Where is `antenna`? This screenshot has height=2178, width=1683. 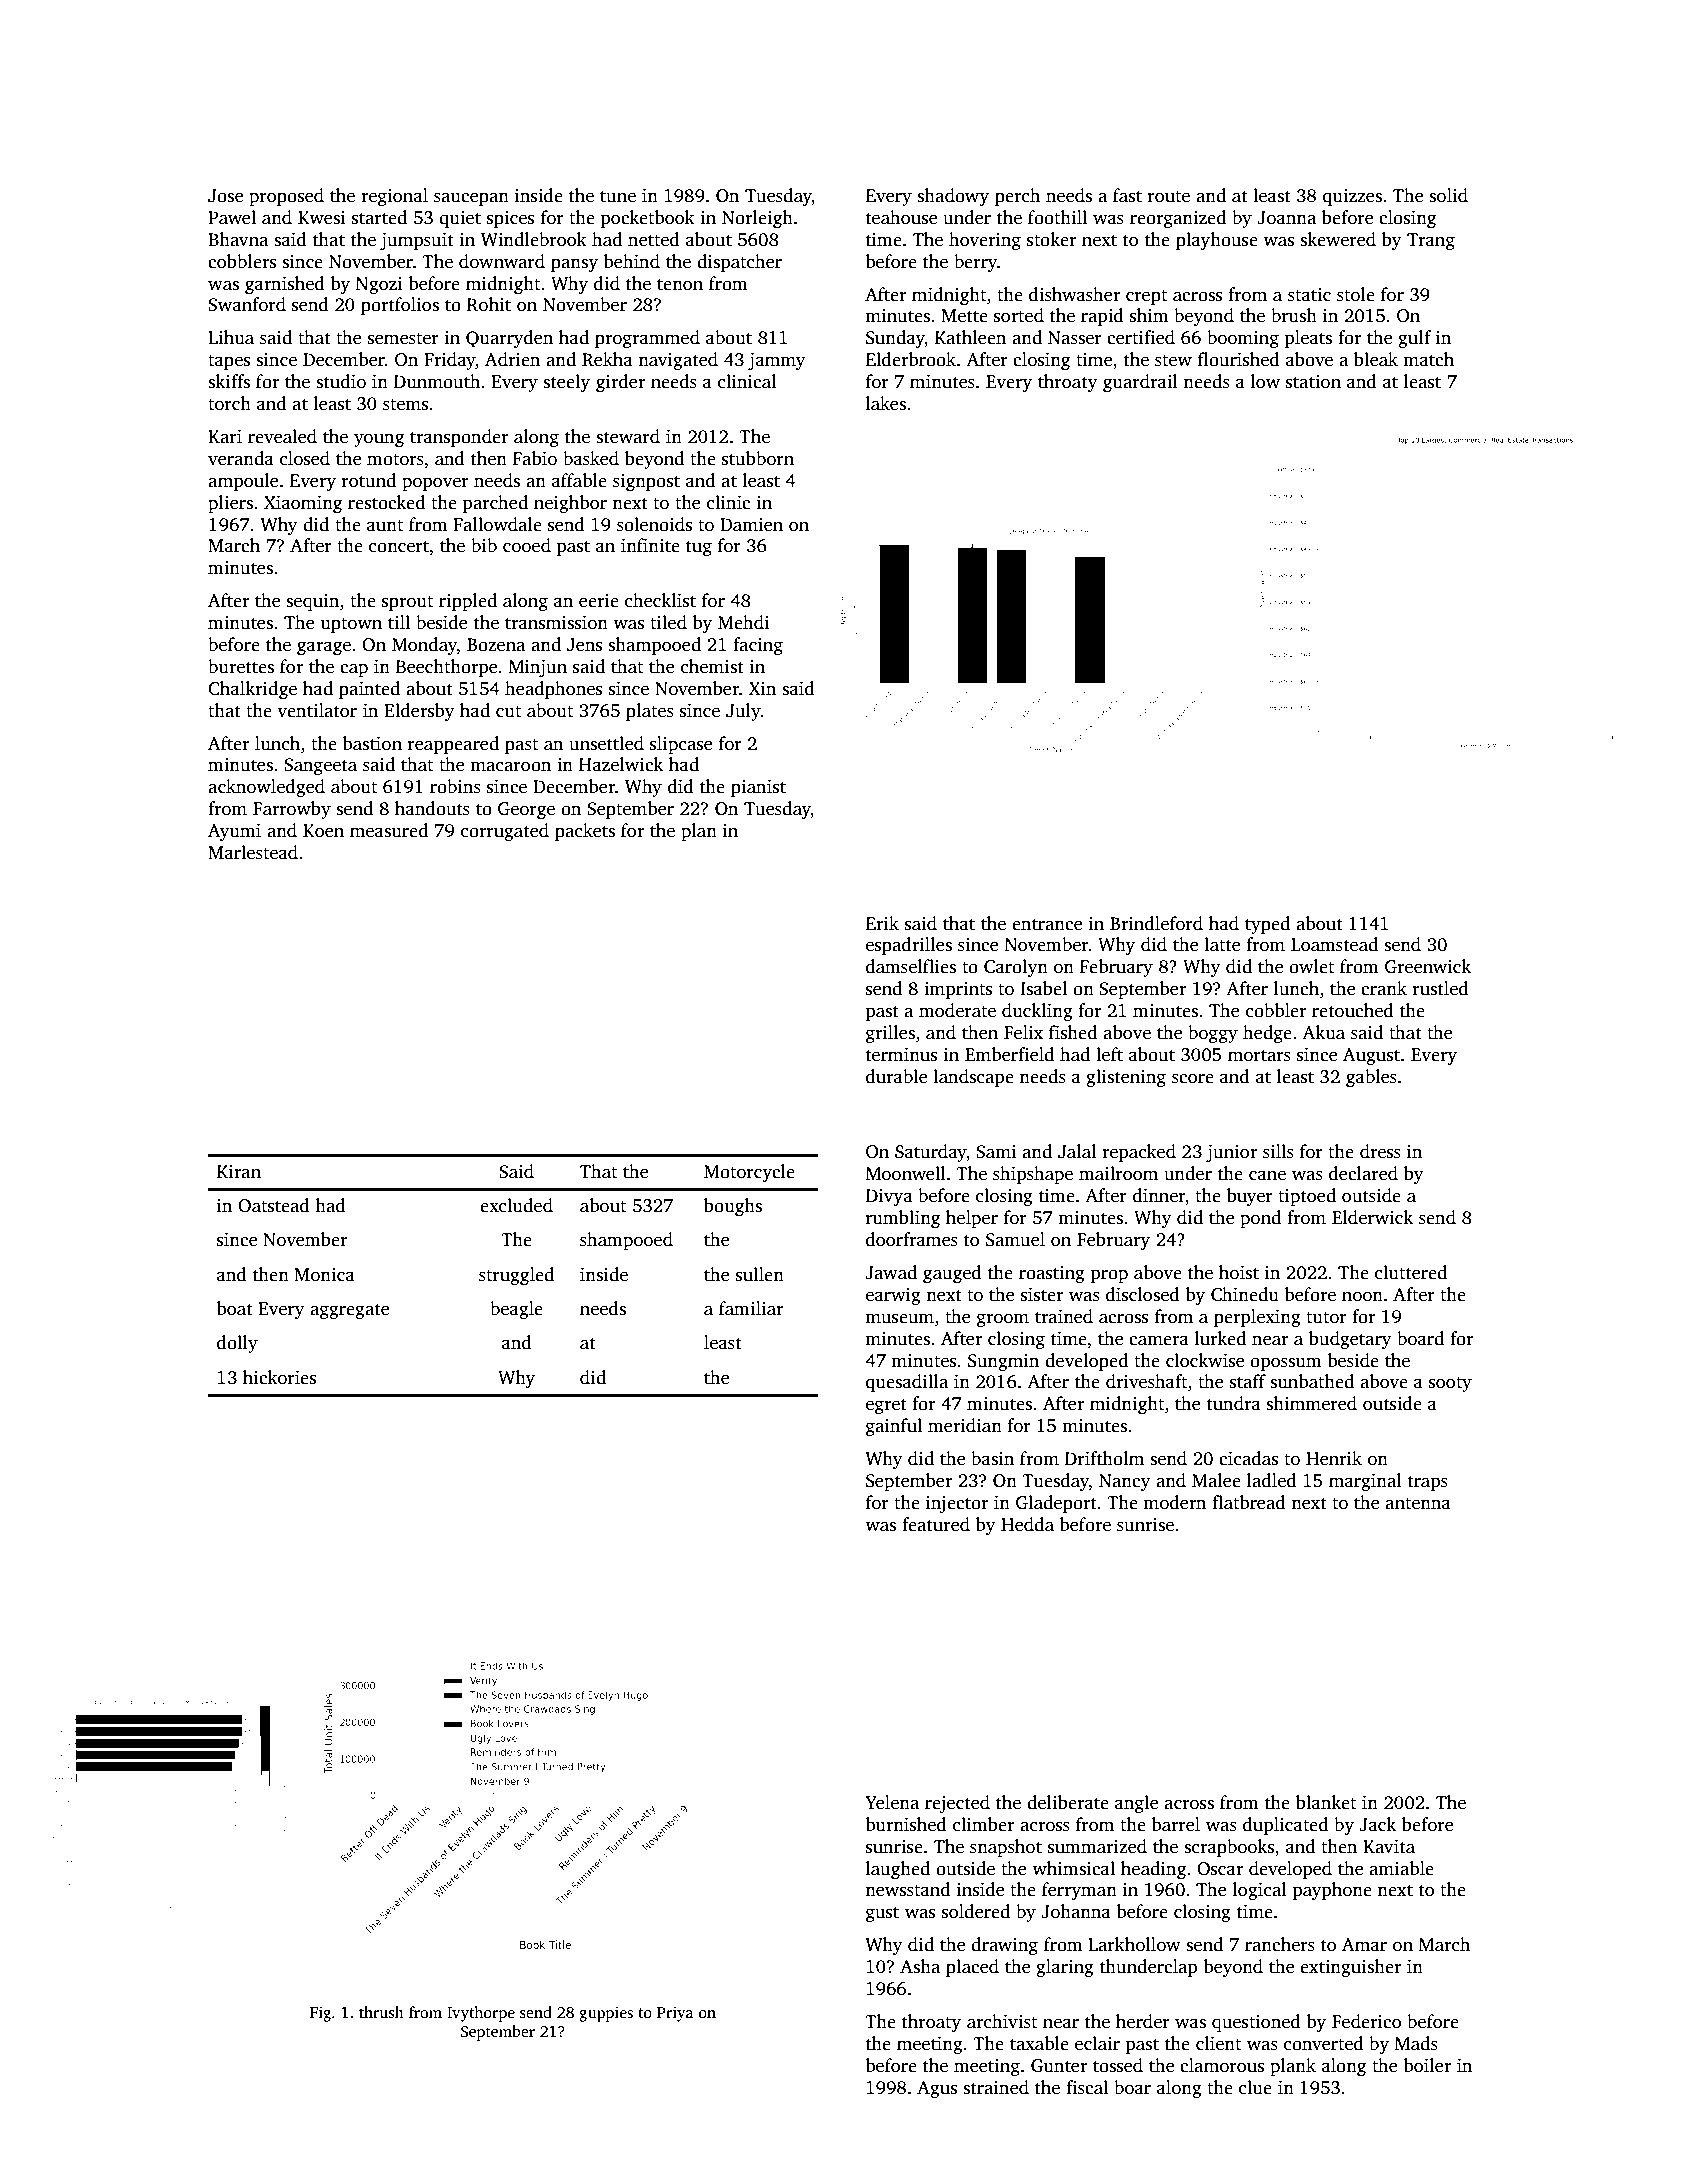 antenna is located at coordinates (1418, 1504).
